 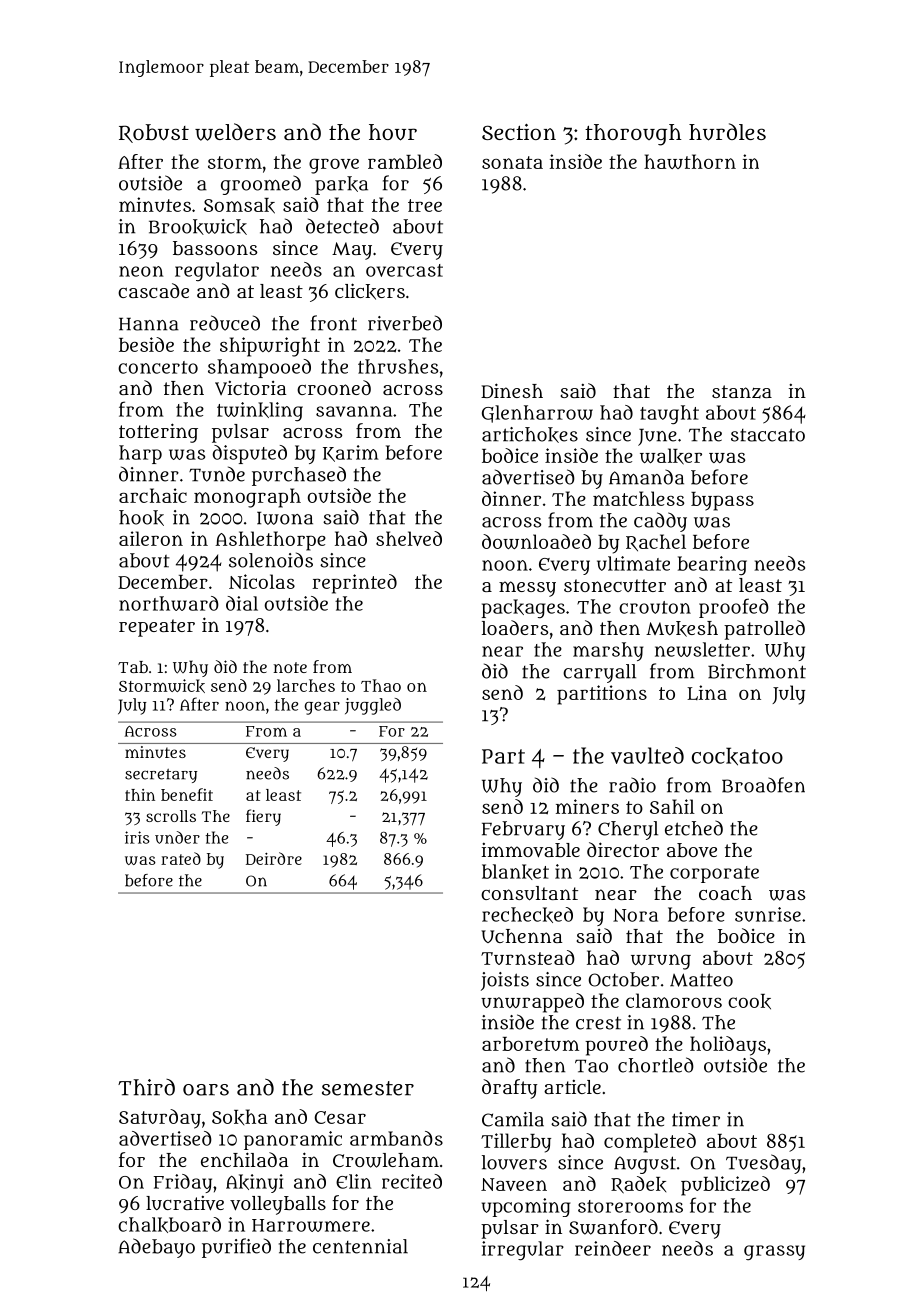 I want to click on Tillerby, so click(x=516, y=1143).
